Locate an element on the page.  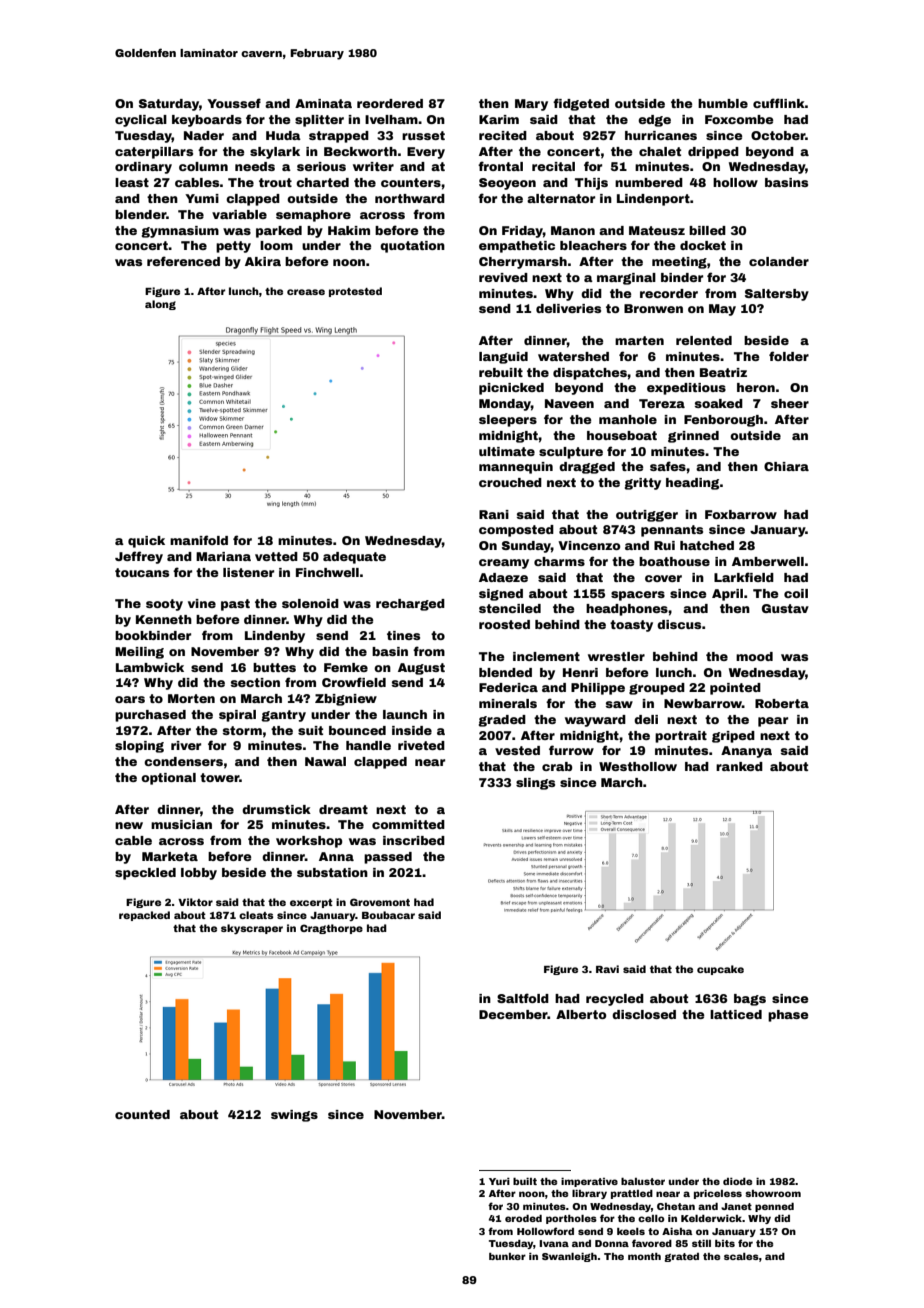
humble is located at coordinates (723, 103).
